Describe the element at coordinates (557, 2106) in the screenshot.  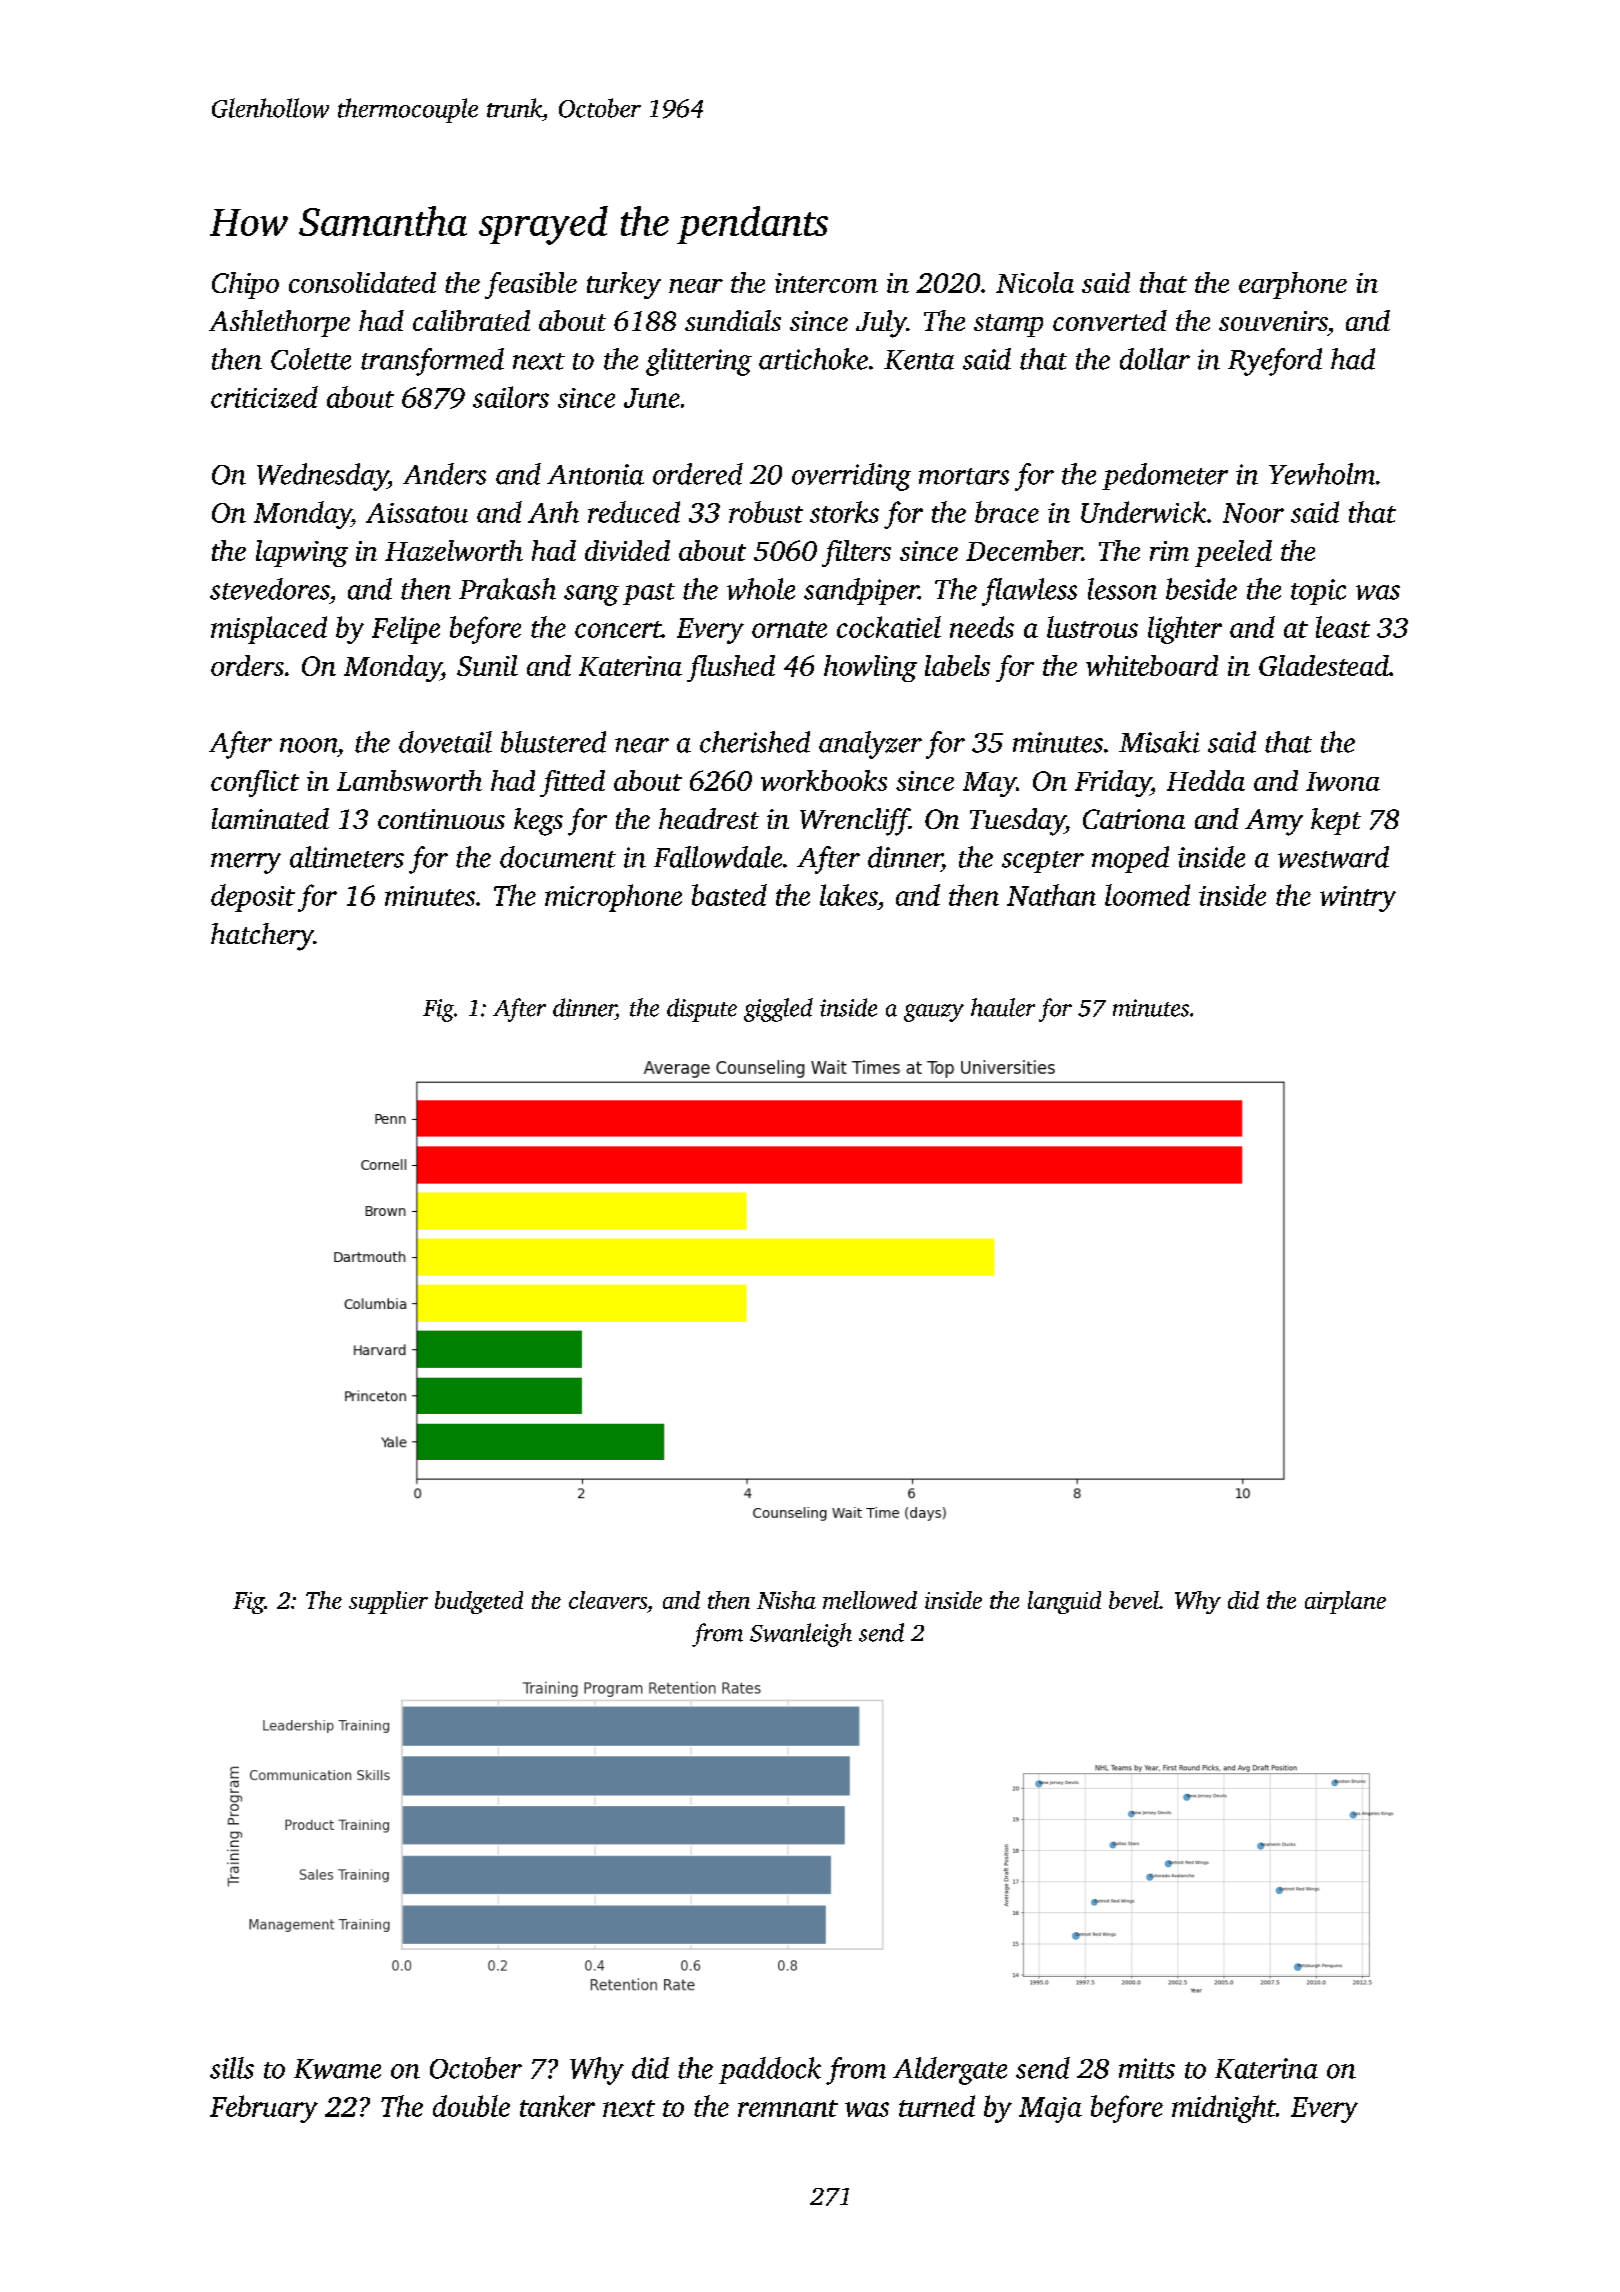
I see `tanker` at that location.
